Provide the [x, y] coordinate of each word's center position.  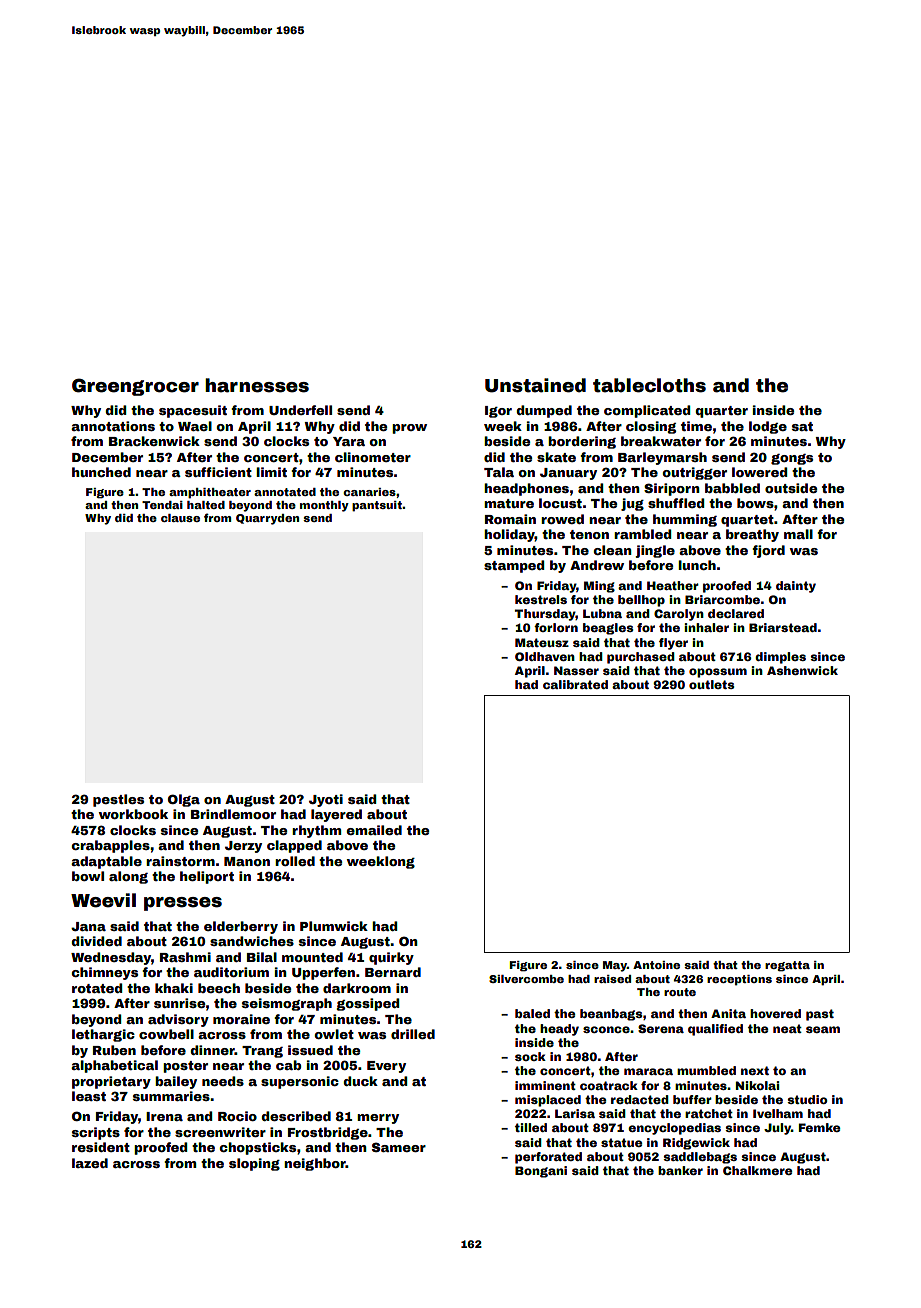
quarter [721, 412]
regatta [787, 966]
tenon [589, 534]
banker [680, 1170]
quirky [391, 958]
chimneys [104, 973]
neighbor [315, 1164]
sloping [254, 1164]
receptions [739, 980]
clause [180, 518]
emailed [374, 830]
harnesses [257, 385]
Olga [184, 800]
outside [791, 488]
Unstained [535, 385]
